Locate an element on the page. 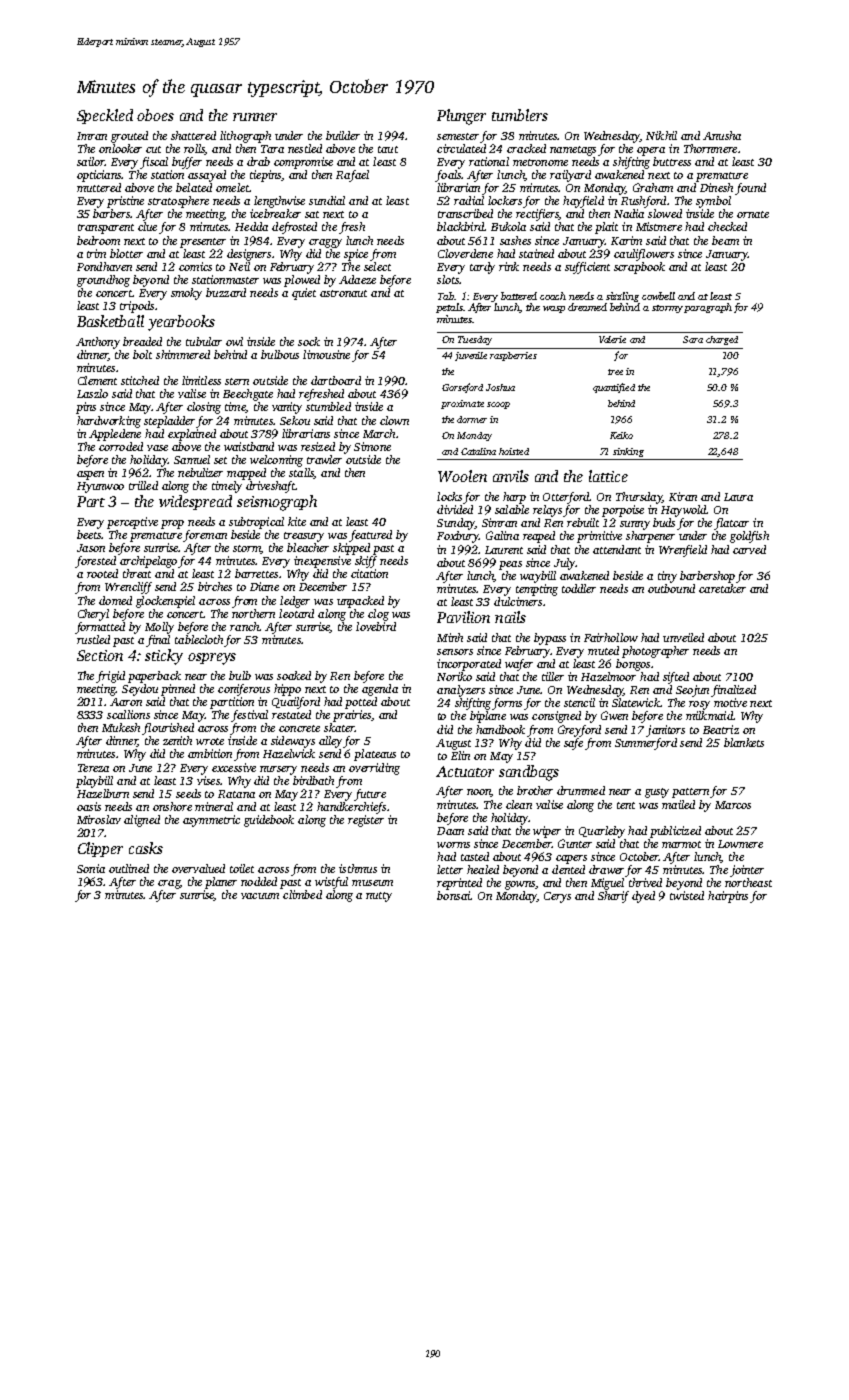  vacuum is located at coordinates (260, 896).
